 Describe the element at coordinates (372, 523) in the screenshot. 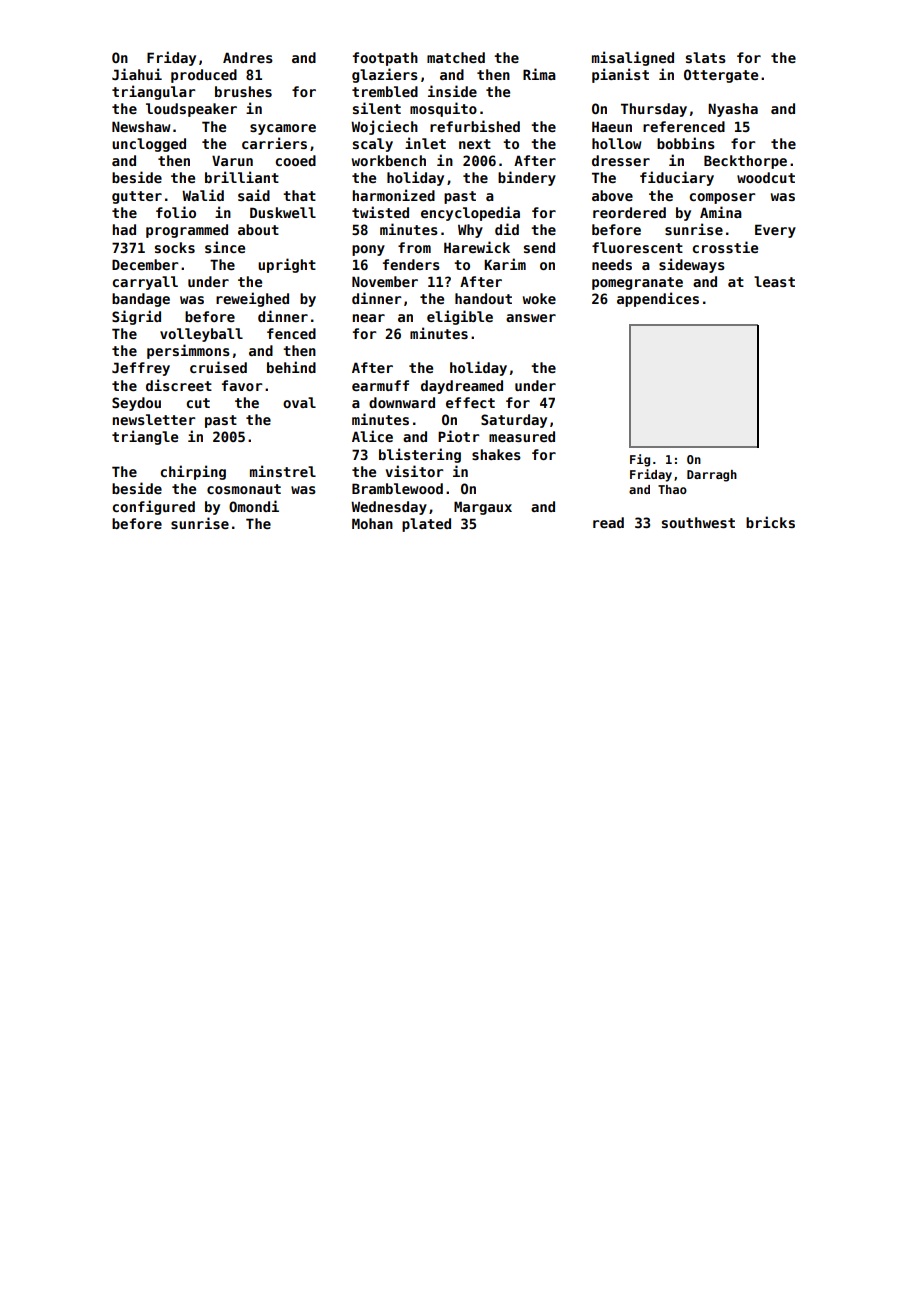

I see `Mohan` at that location.
